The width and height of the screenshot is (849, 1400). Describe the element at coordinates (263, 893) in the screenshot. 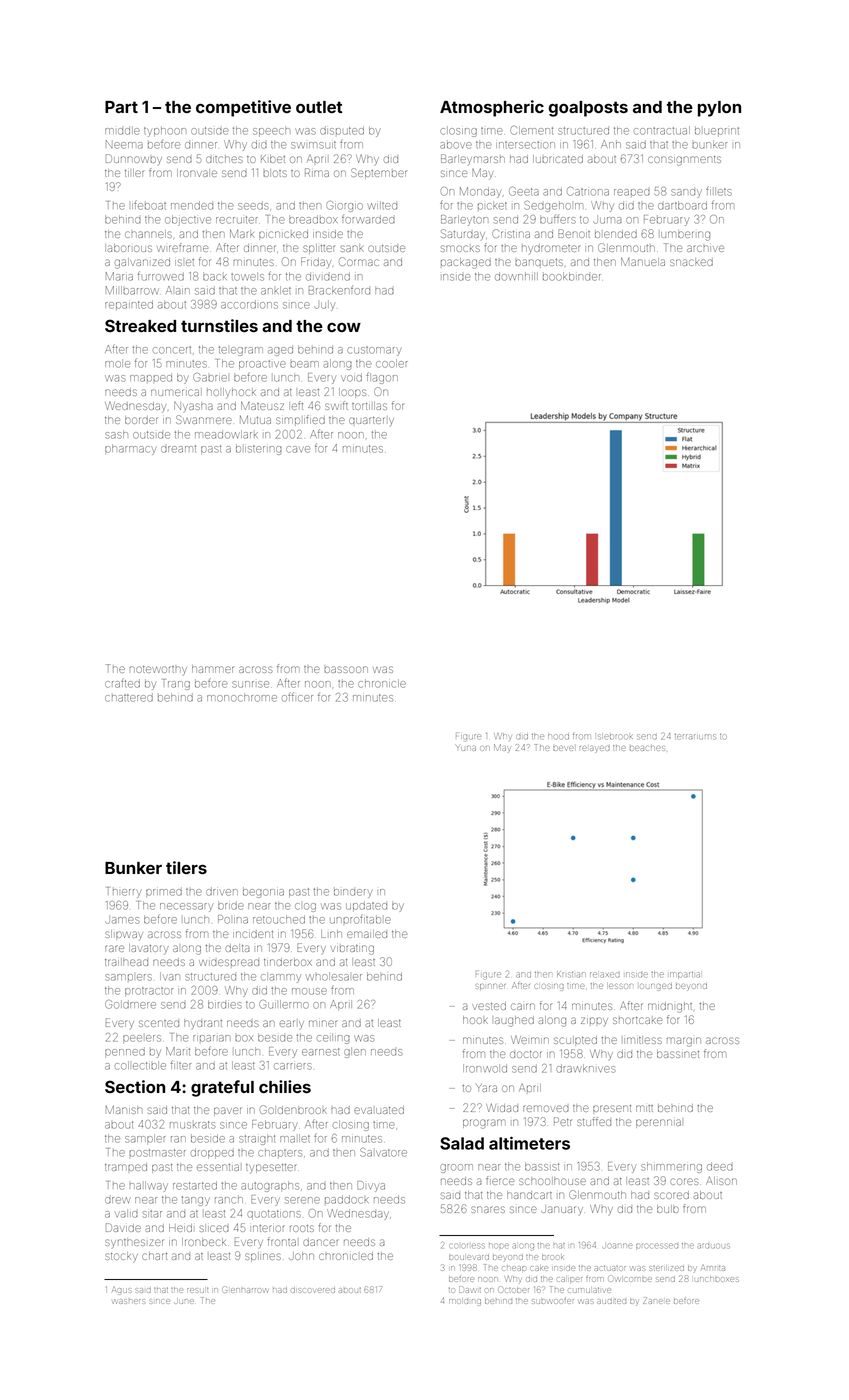

I see `begonia` at that location.
